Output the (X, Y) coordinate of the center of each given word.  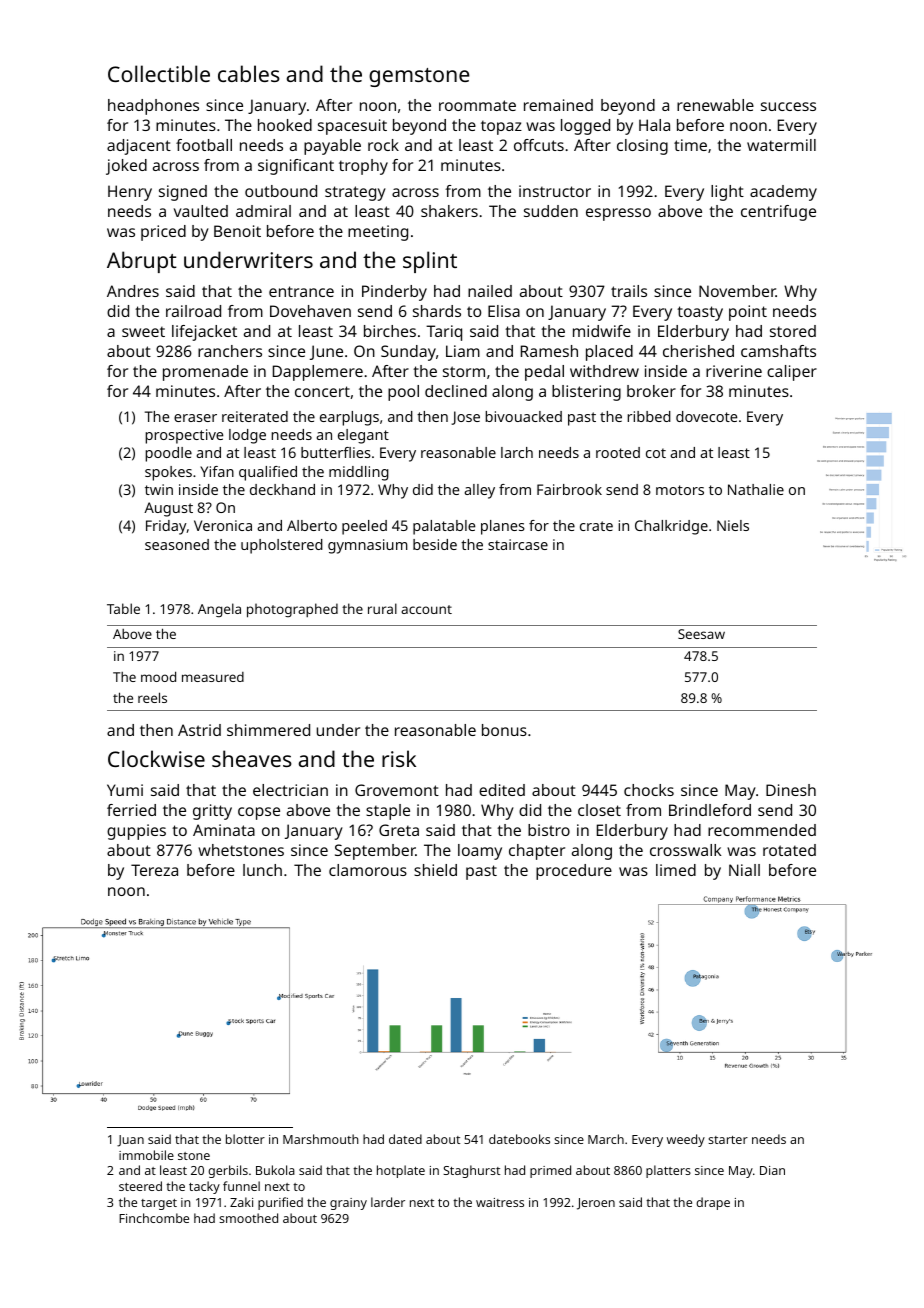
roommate (477, 105)
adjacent (139, 147)
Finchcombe (154, 1218)
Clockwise (156, 758)
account (426, 609)
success (788, 106)
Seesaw (701, 634)
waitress (500, 1202)
